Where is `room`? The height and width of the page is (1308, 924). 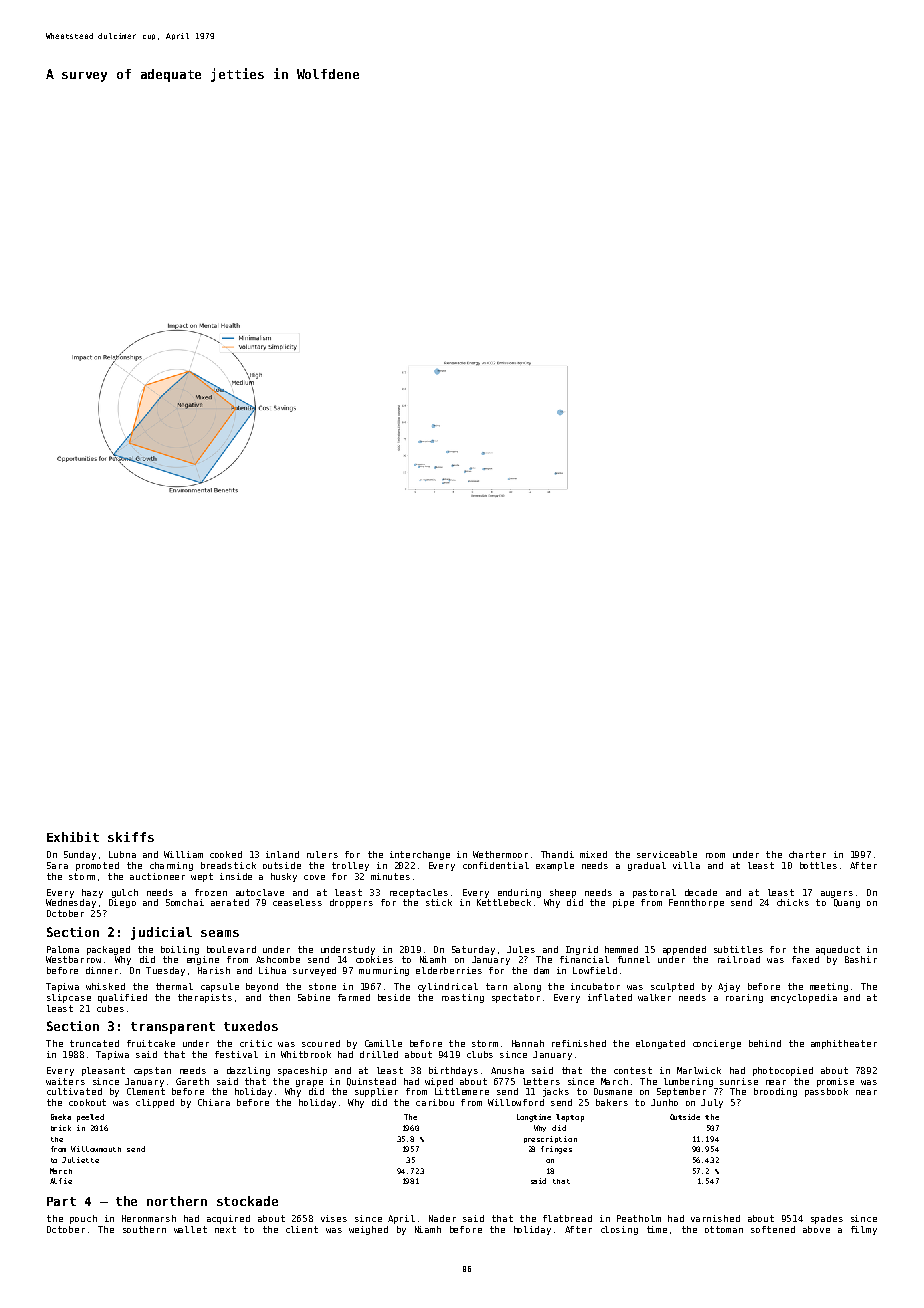
room is located at coordinates (715, 855).
